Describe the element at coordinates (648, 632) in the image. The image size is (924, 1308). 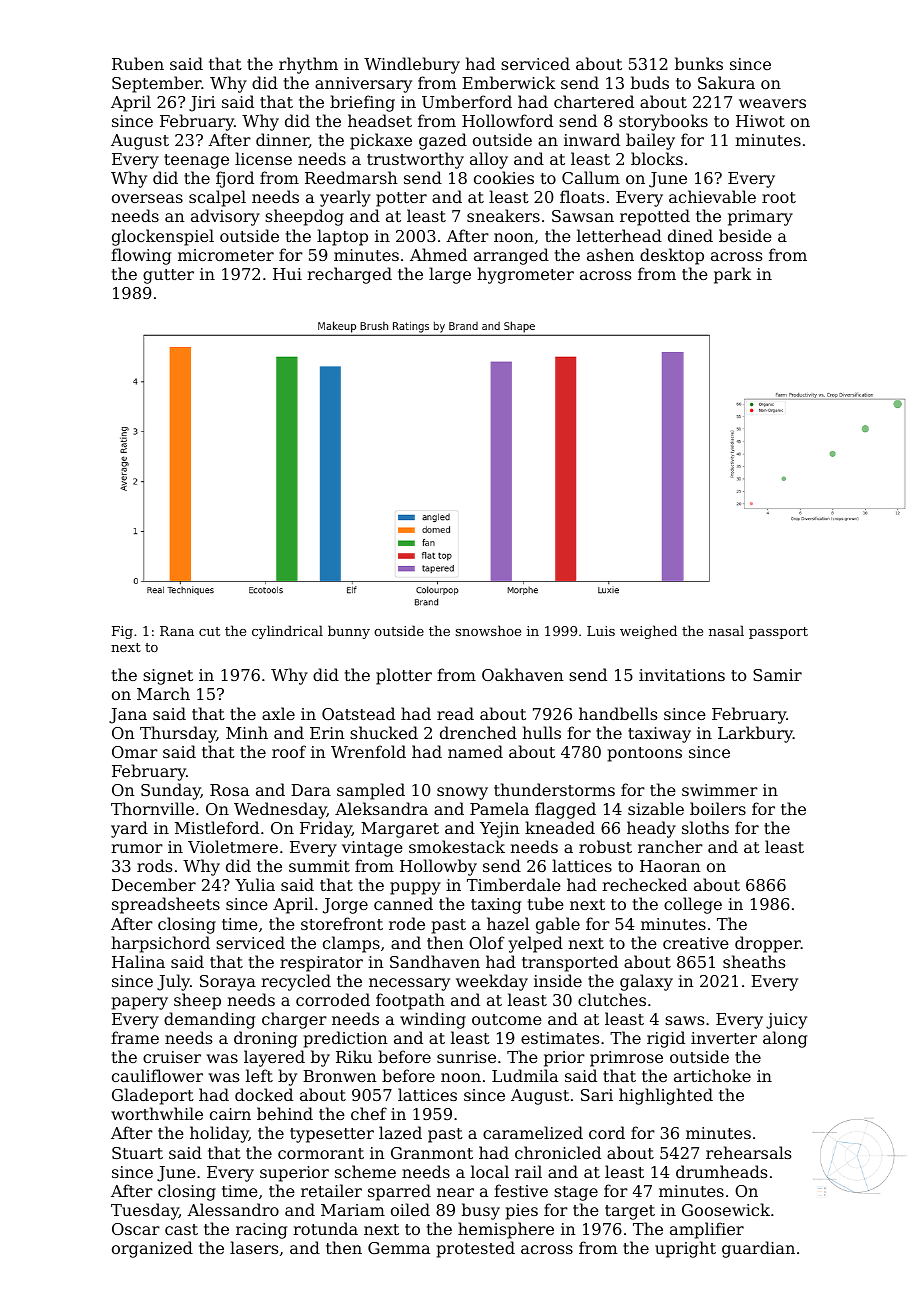
I see `weighed` at that location.
